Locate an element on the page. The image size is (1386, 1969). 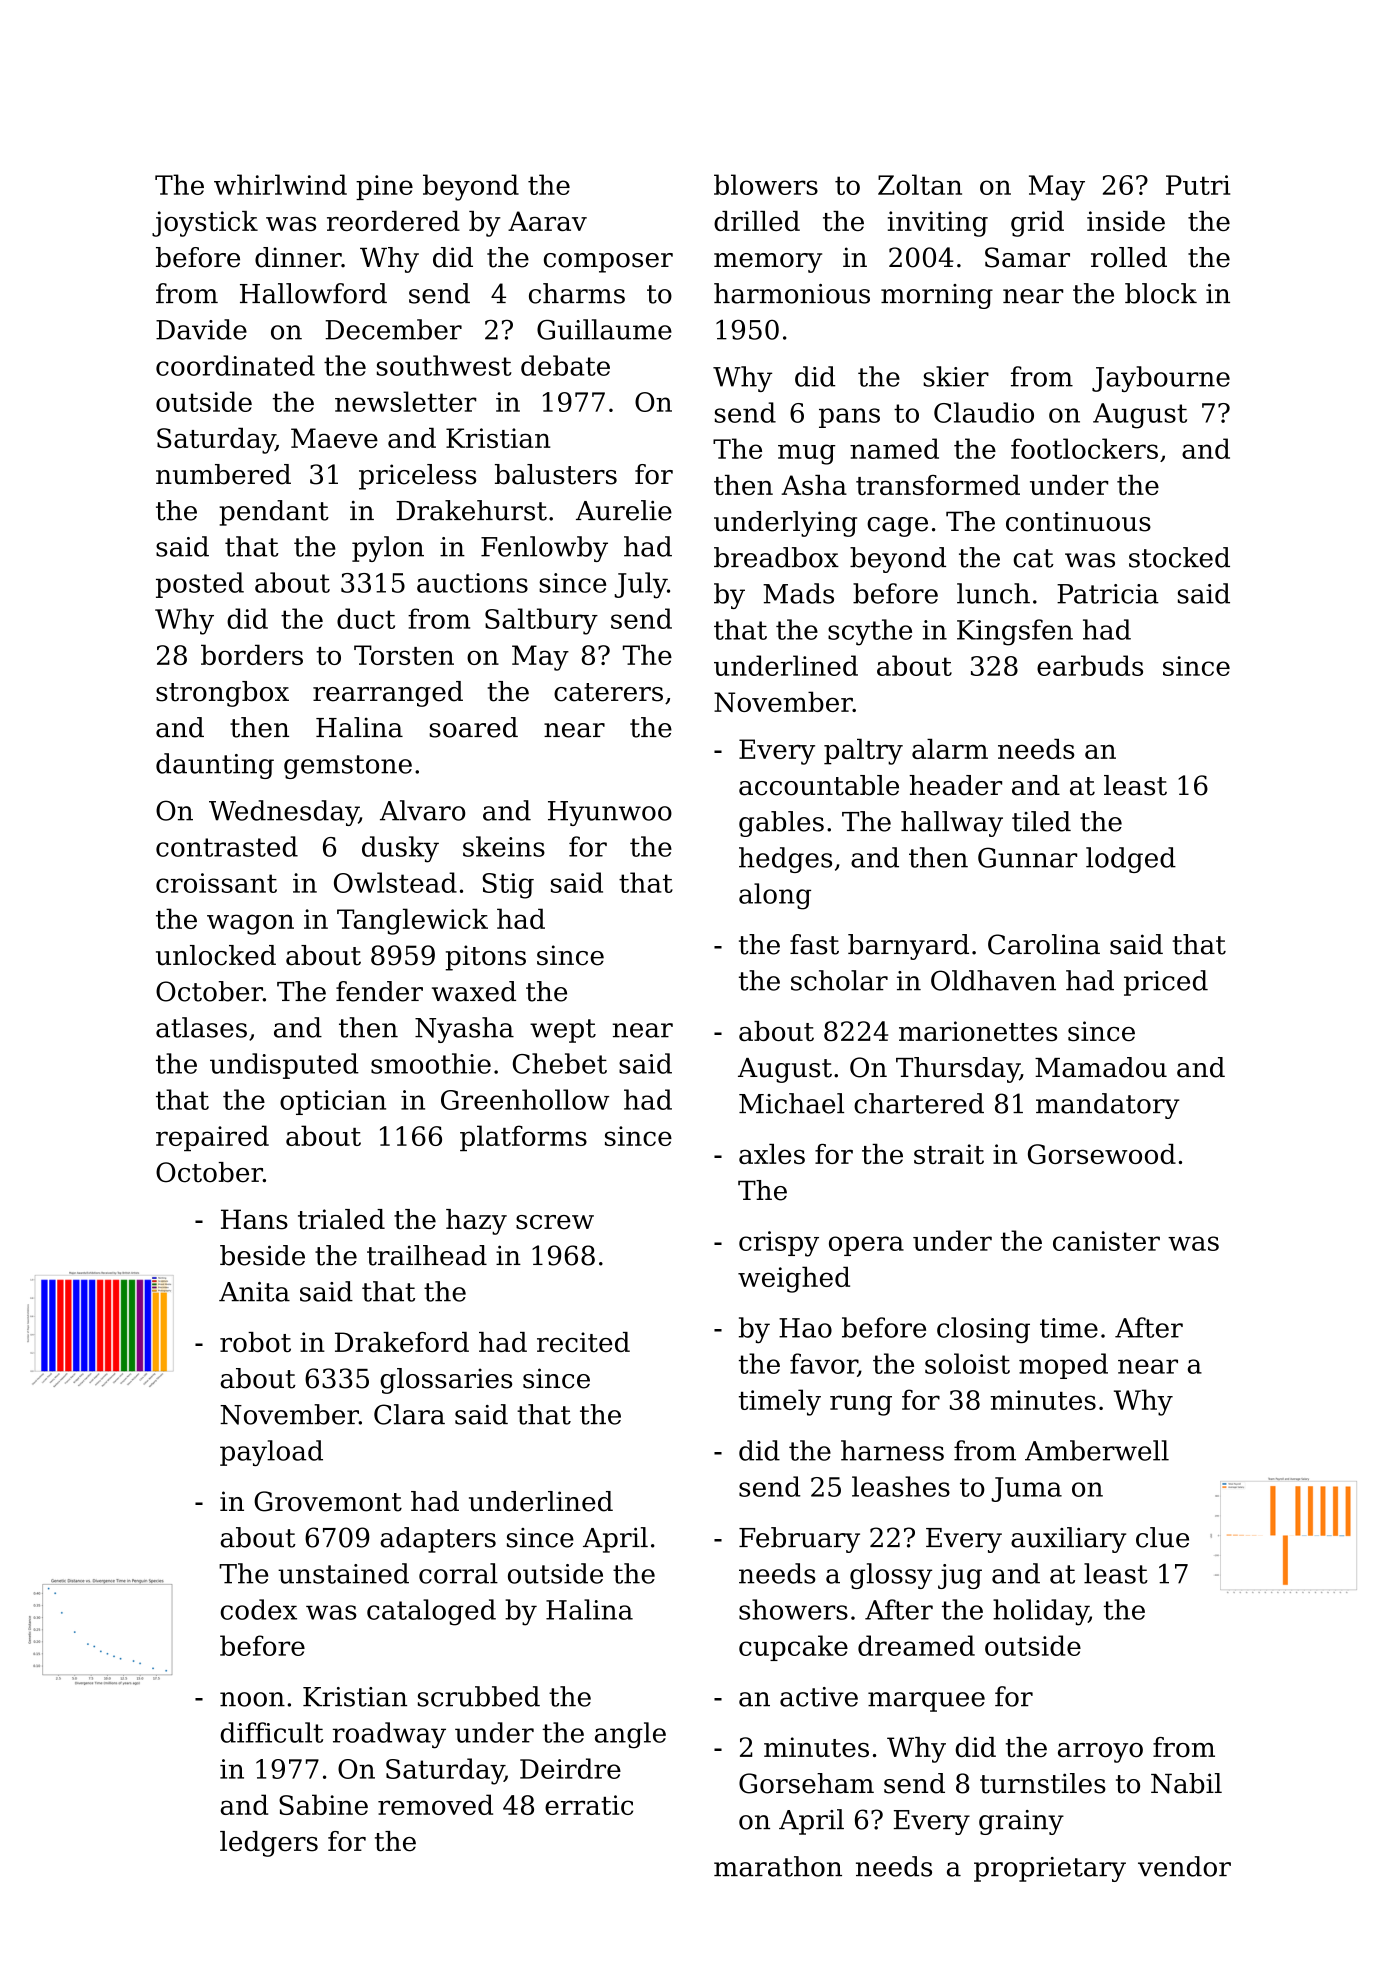
memory is located at coordinates (768, 263).
